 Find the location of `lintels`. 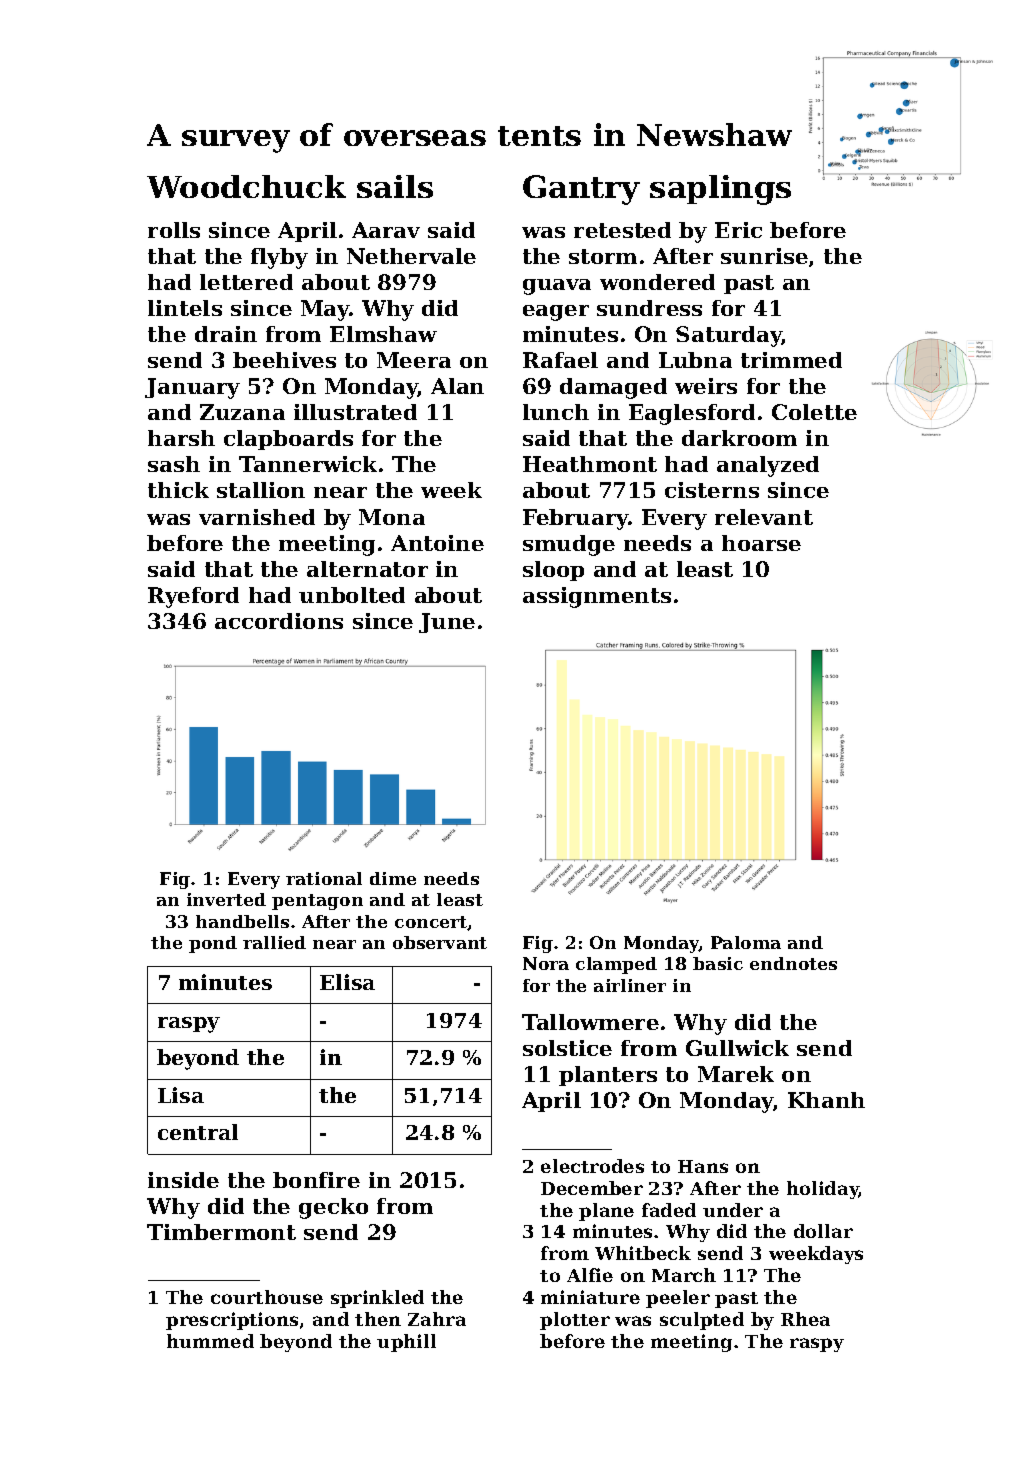

lintels is located at coordinates (185, 308).
